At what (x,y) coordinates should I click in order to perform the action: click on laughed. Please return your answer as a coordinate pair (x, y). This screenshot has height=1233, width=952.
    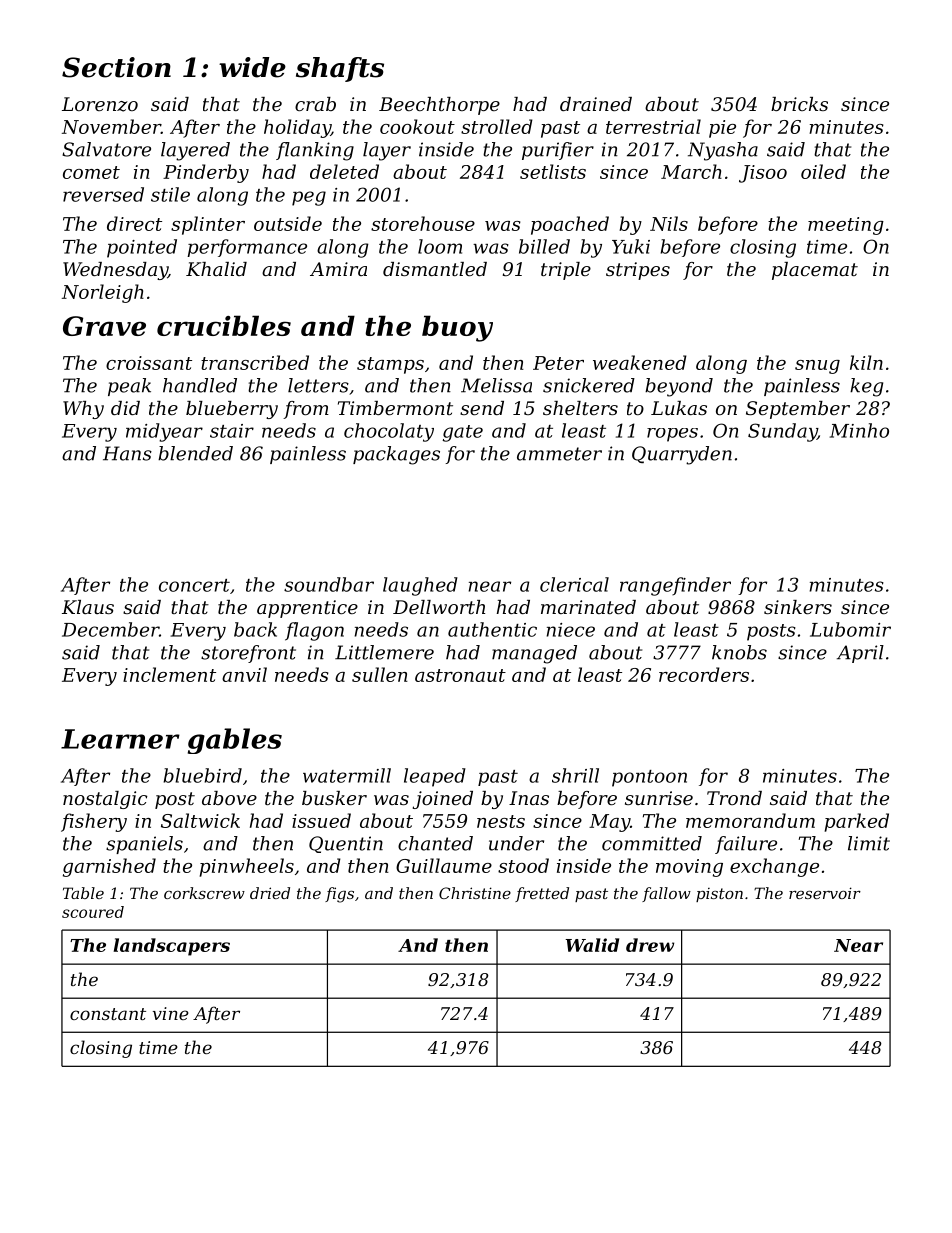
    Looking at the image, I should click on (420, 586).
